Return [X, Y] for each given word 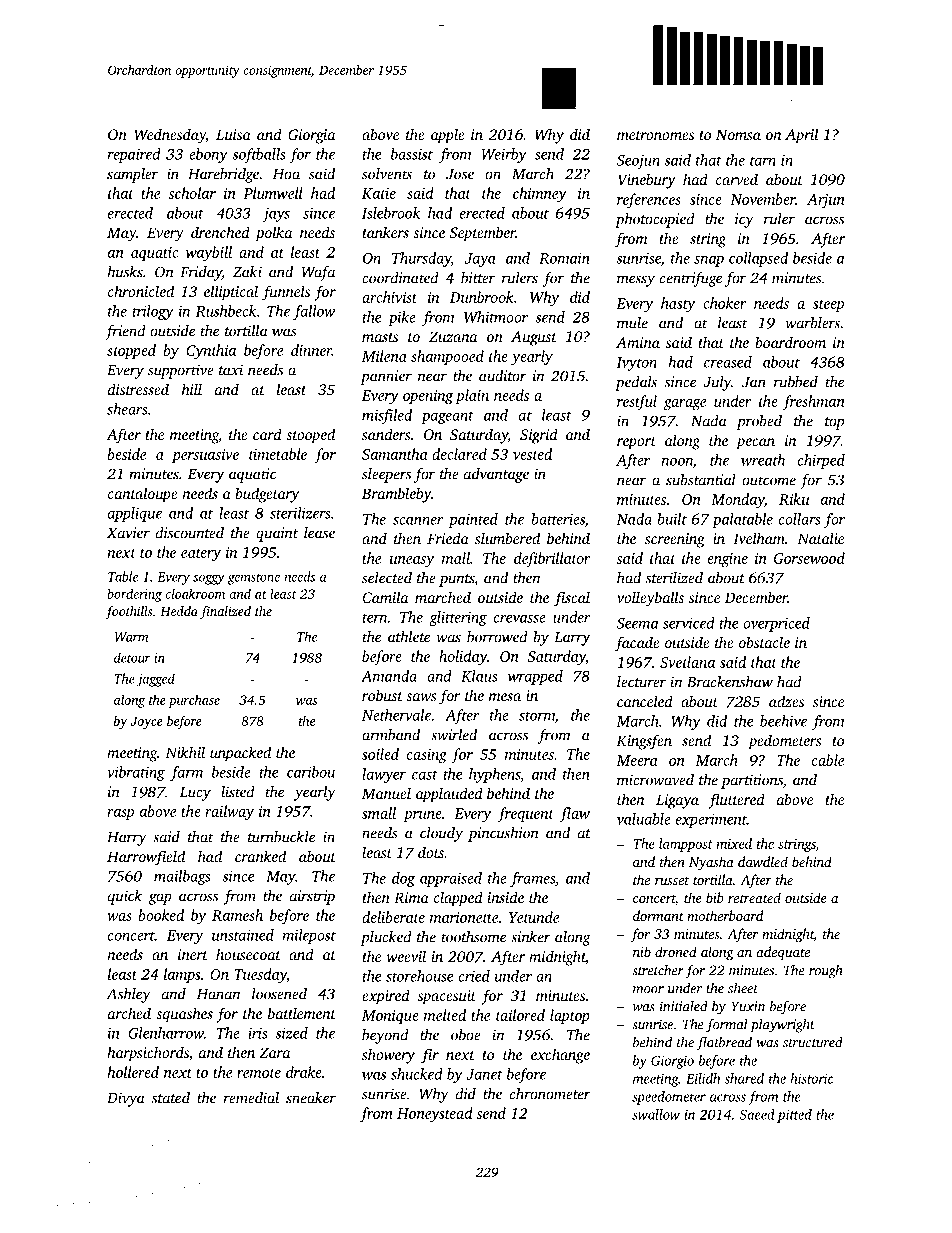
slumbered [507, 538]
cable [828, 760]
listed [238, 792]
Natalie [820, 538]
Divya [126, 1099]
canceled [645, 701]
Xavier [128, 533]
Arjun [826, 201]
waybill [209, 254]
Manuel [386, 793]
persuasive [205, 456]
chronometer [550, 1094]
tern [375, 618]
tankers [385, 232]
